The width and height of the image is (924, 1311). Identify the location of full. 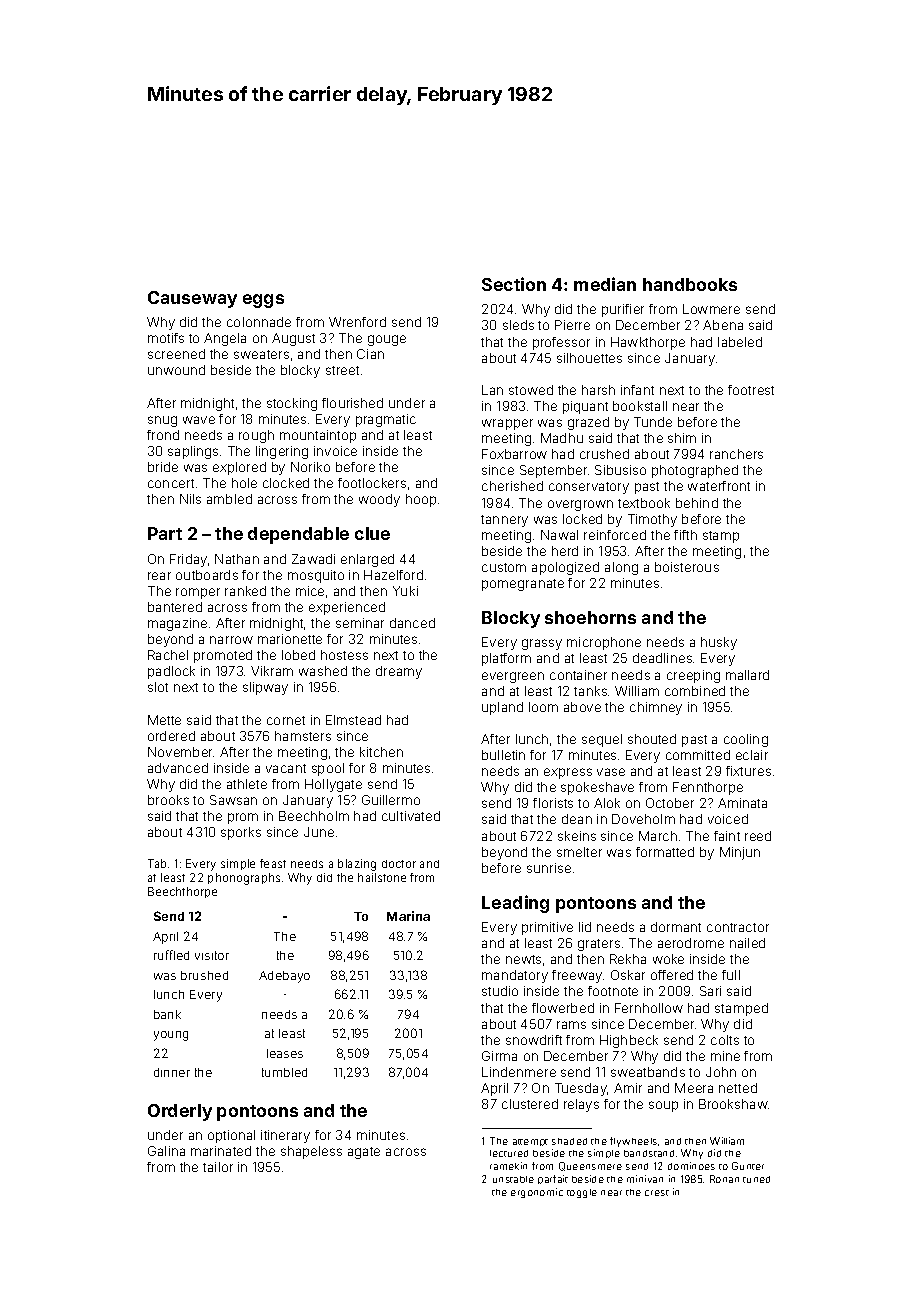
(731, 975).
